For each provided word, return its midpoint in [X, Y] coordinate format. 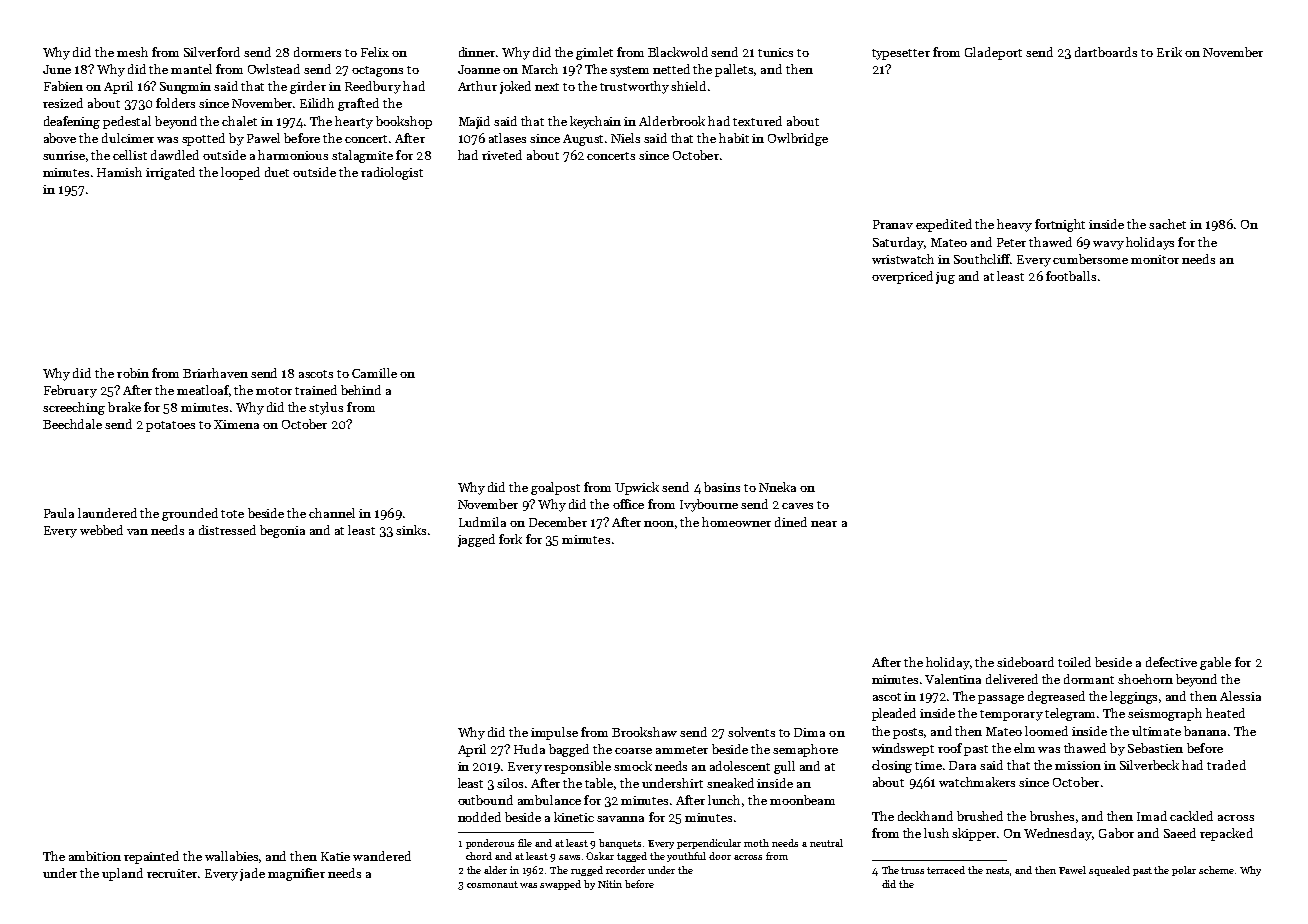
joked [515, 87]
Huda [529, 749]
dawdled [175, 155]
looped [240, 173]
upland [122, 874]
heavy [1014, 225]
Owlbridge [798, 139]
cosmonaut [492, 884]
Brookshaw [644, 732]
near [824, 524]
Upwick [637, 488]
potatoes [170, 426]
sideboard [1025, 662]
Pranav [893, 224]
